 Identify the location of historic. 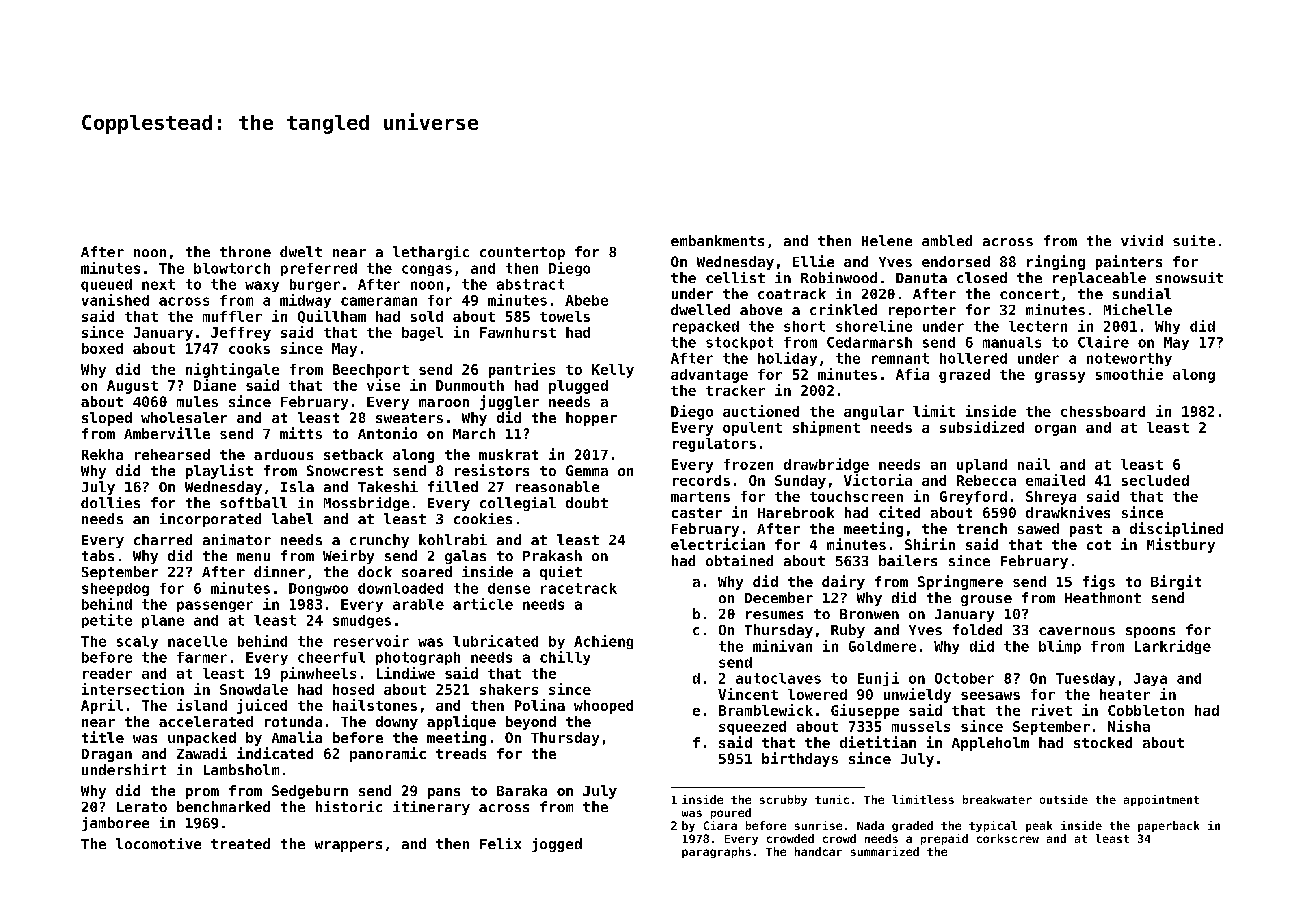
(349, 806).
